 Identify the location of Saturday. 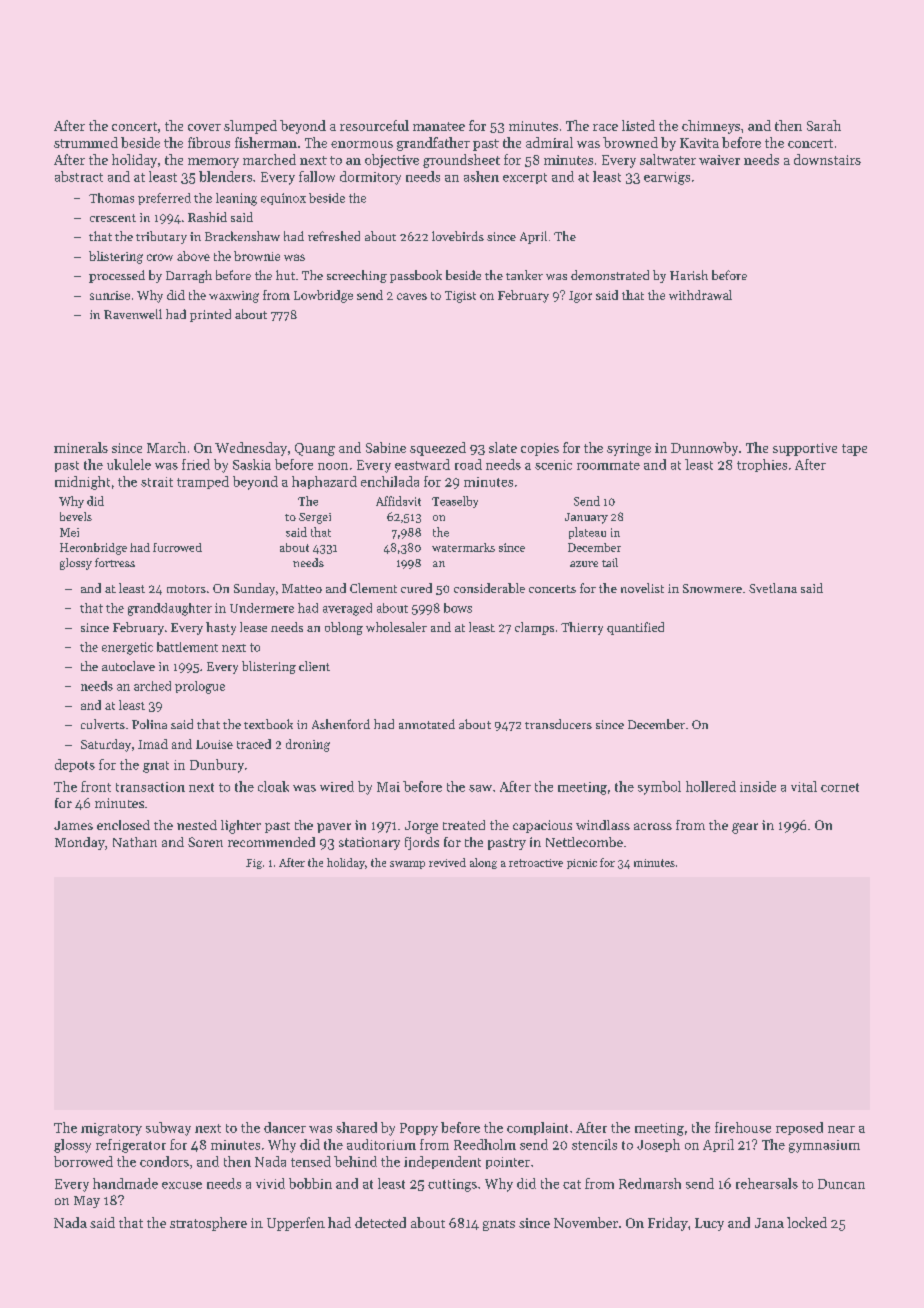
(106, 745).
